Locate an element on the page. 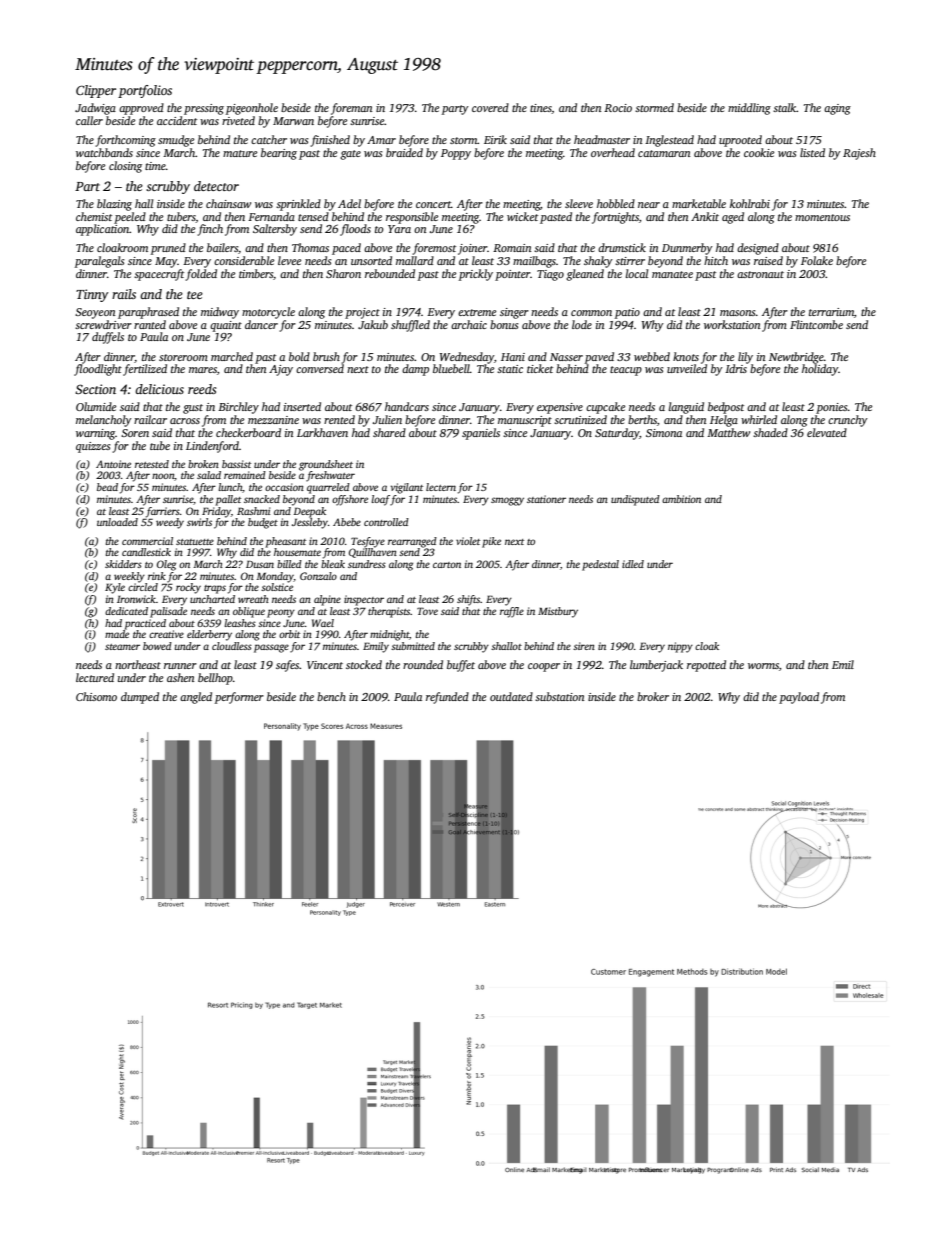 The width and height of the page is (952, 1233). aging is located at coordinates (837, 109).
